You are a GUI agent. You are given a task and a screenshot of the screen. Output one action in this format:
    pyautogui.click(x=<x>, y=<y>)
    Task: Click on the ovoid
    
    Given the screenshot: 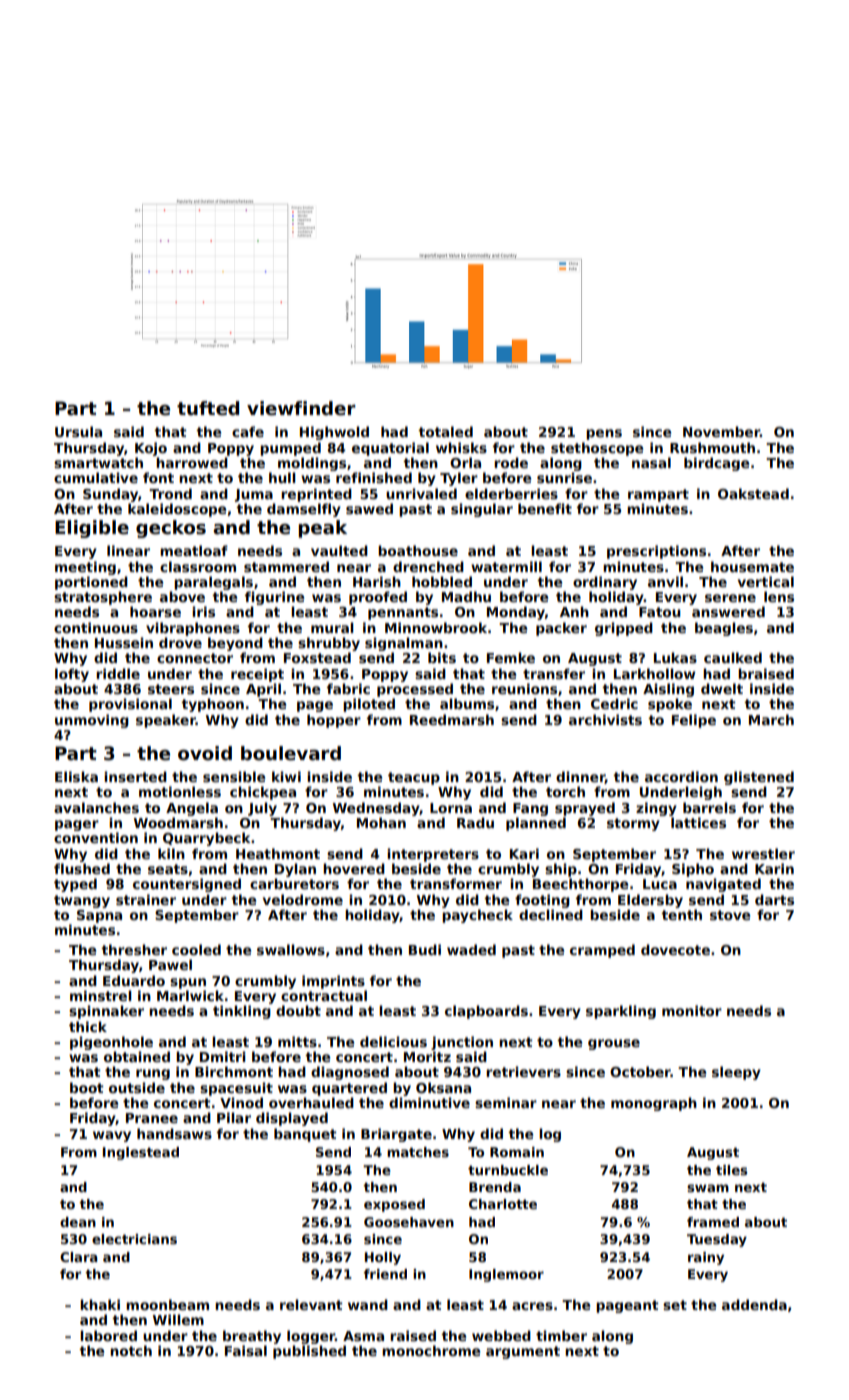 What is the action you would take?
    pyautogui.click(x=205, y=753)
